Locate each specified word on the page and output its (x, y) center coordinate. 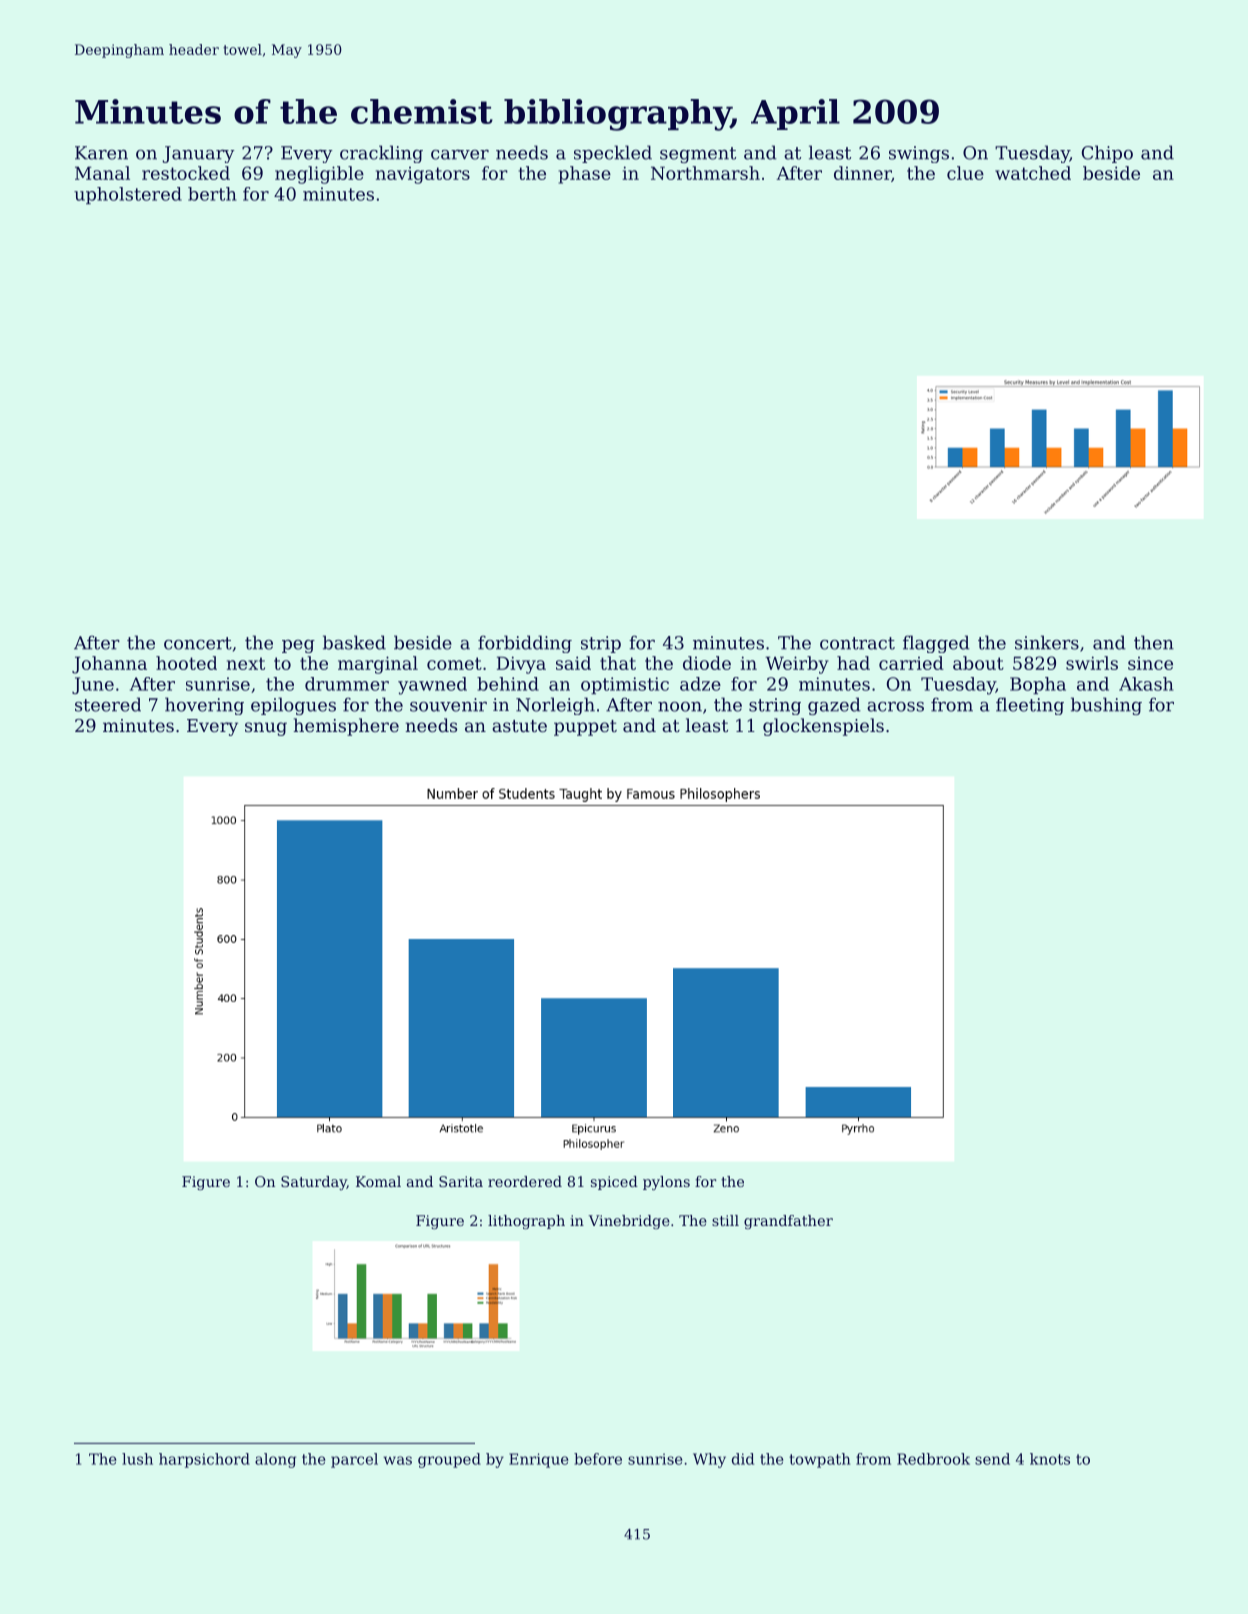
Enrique (538, 1460)
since (1150, 663)
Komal (378, 1181)
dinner (862, 173)
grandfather (788, 1222)
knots (1050, 1459)
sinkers (1047, 642)
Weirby (797, 665)
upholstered (128, 195)
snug (266, 729)
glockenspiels (823, 727)
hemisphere (346, 727)
